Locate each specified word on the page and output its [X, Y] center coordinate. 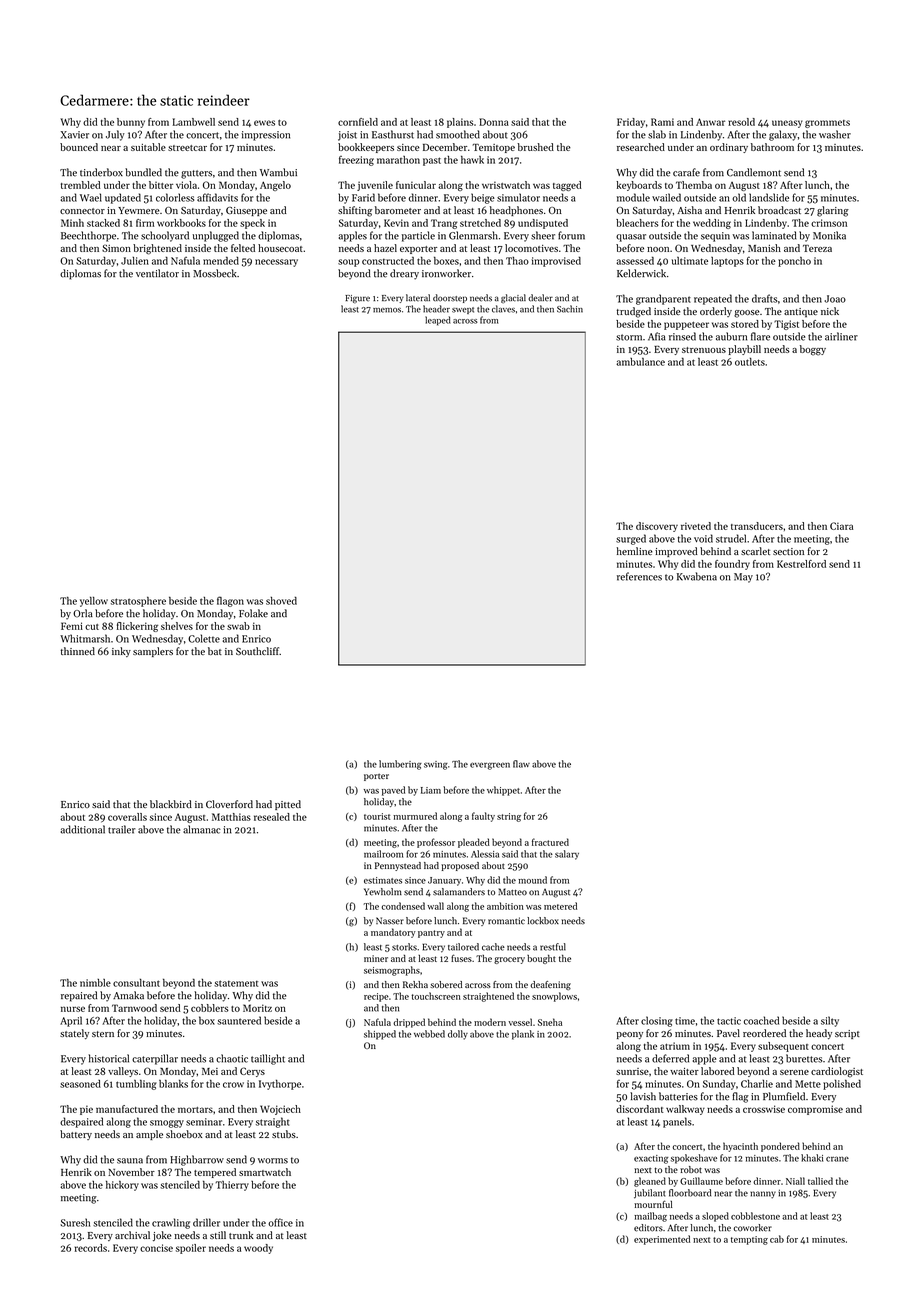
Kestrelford [801, 564]
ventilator [157, 273]
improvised [556, 262]
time [685, 1021]
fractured [550, 842]
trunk [241, 1235]
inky [121, 652]
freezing [356, 161]
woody [258, 1249]
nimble [95, 983]
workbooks [181, 223]
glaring [833, 211]
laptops [727, 262]
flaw [521, 764]
